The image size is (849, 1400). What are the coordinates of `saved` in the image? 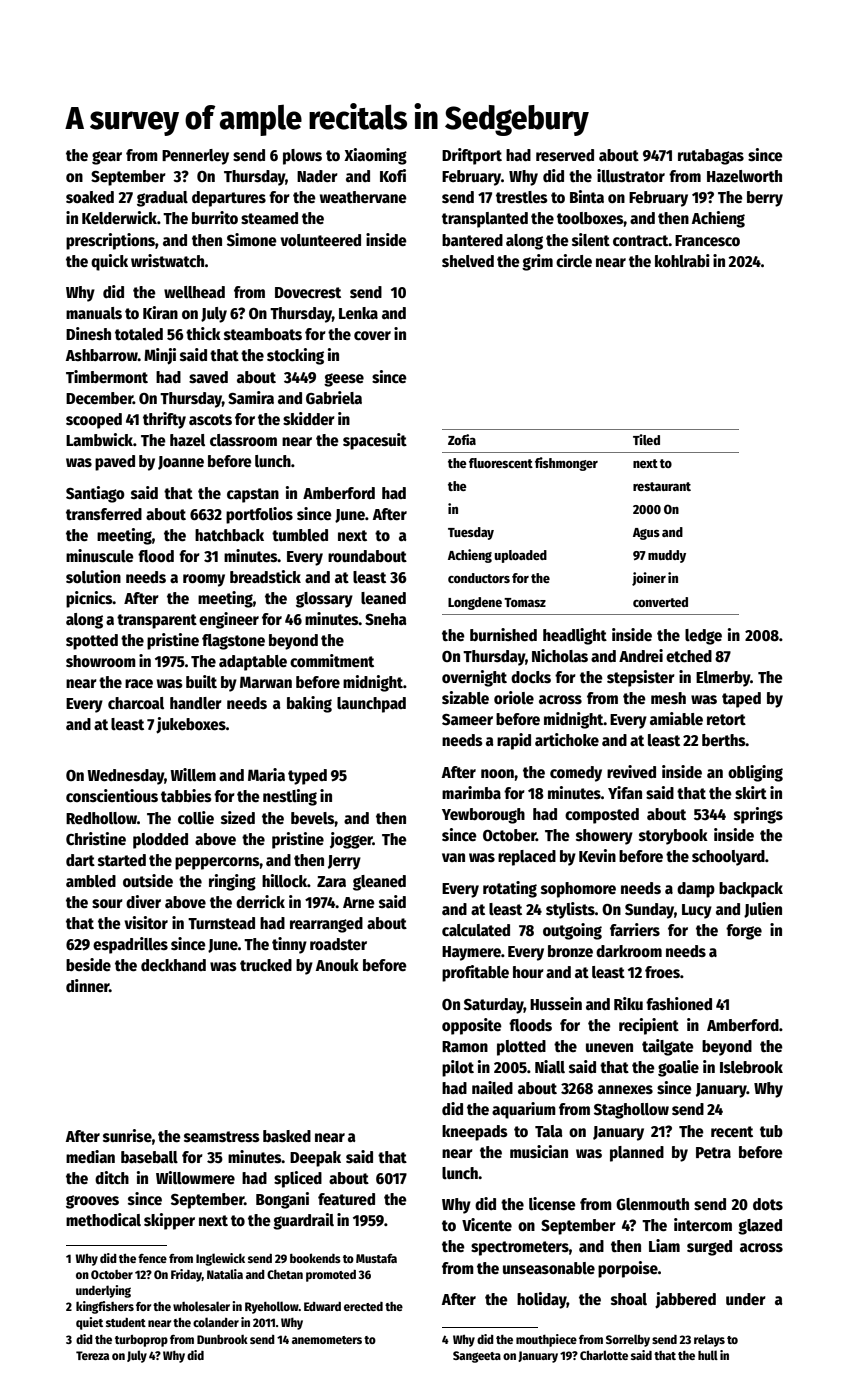 It's located at (208, 377).
